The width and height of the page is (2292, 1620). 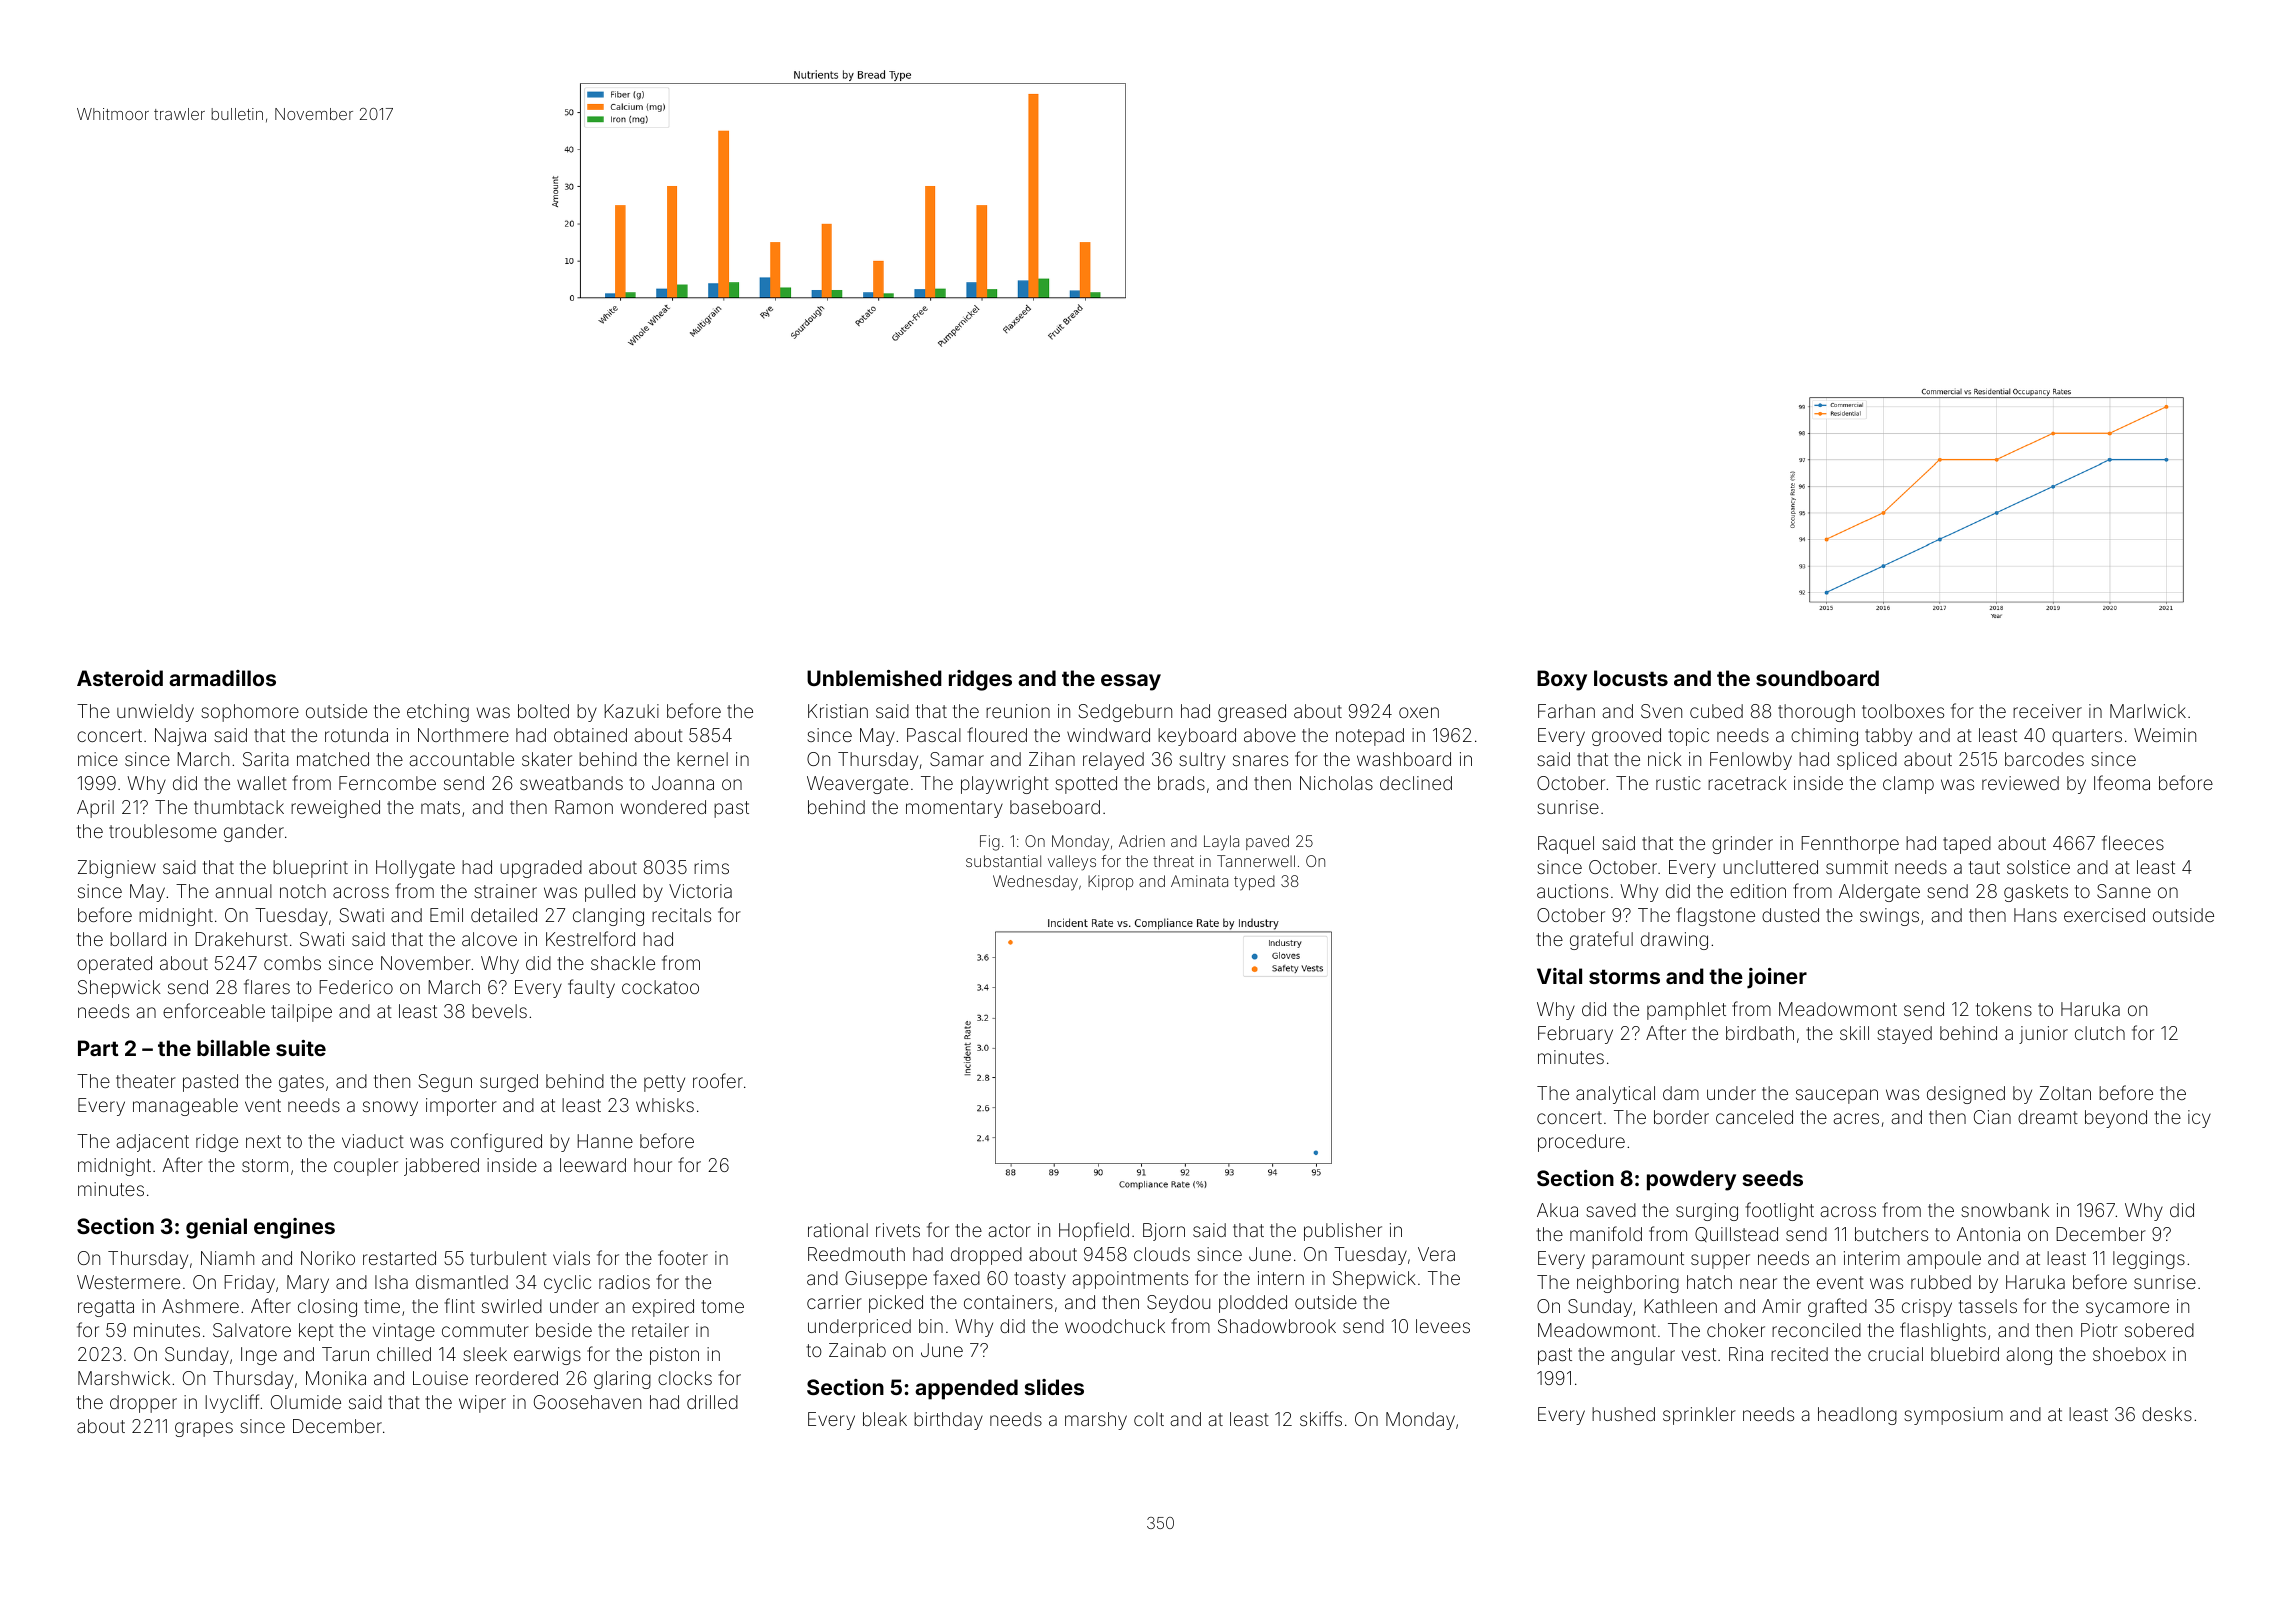 What do you see at coordinates (2165, 735) in the page?
I see `Weimin` at bounding box center [2165, 735].
